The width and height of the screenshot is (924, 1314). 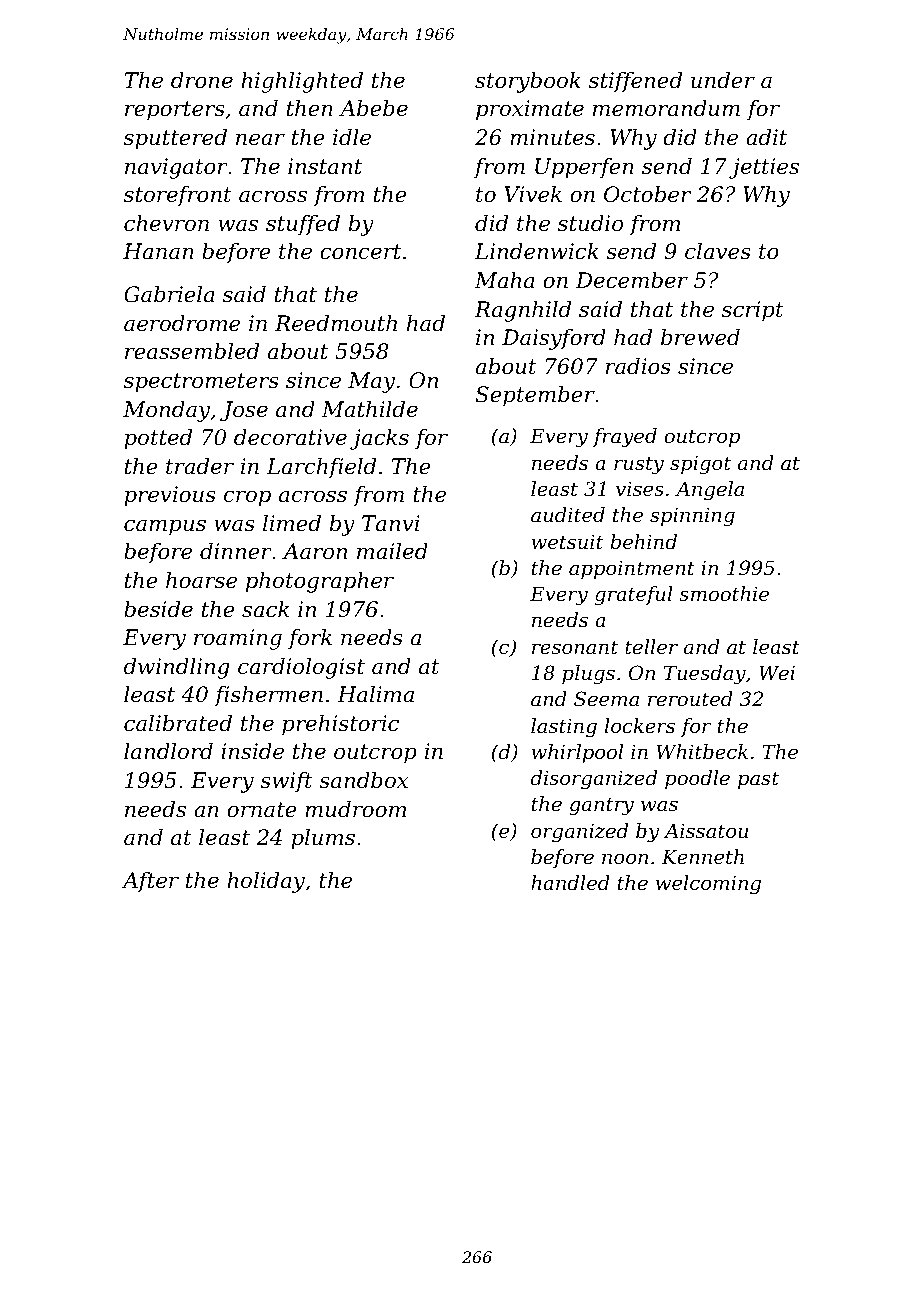 What do you see at coordinates (702, 752) in the screenshot?
I see `Whitbeck` at bounding box center [702, 752].
